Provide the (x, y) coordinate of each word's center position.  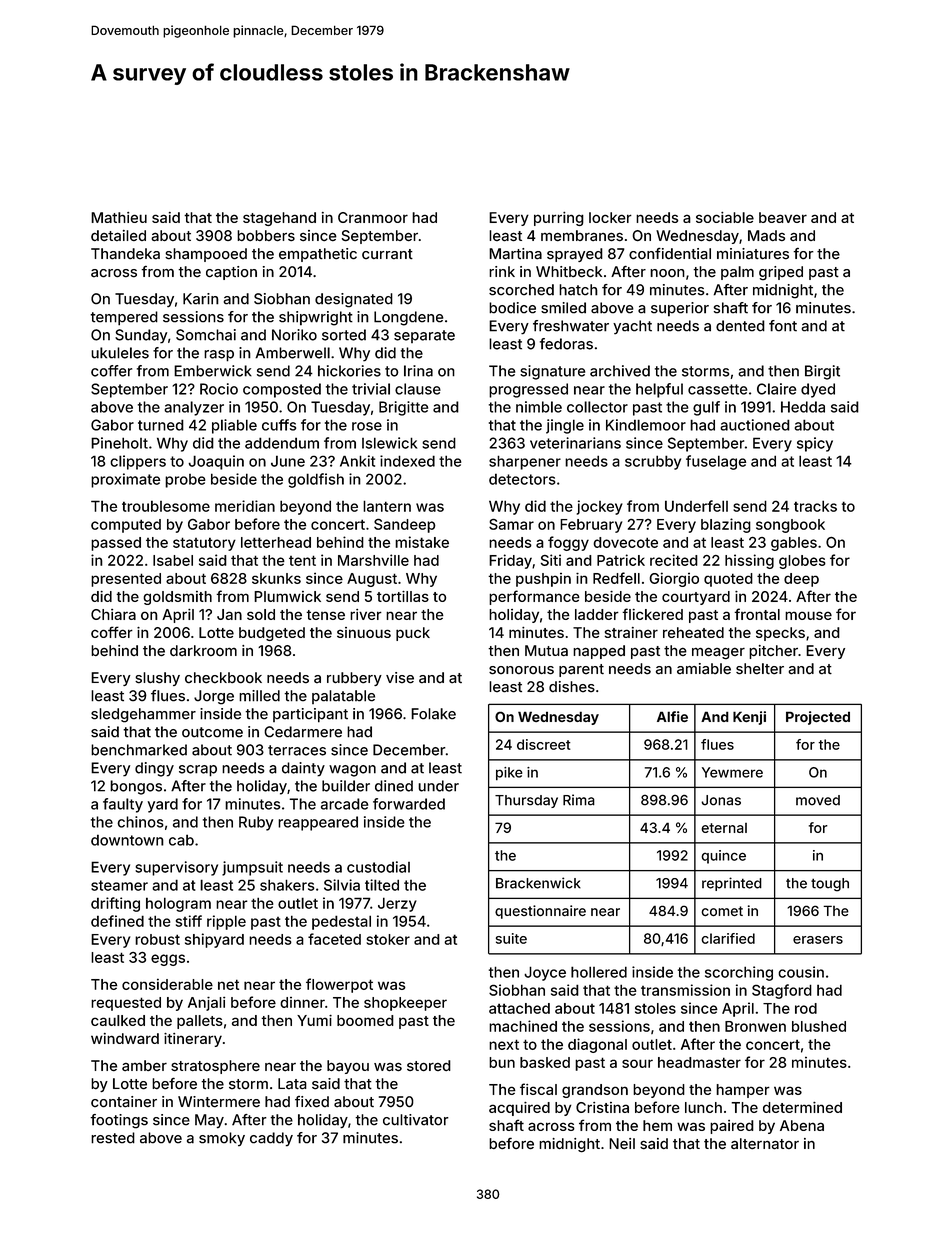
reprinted (732, 884)
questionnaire (540, 912)
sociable (725, 217)
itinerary (193, 1040)
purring (559, 219)
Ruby (256, 823)
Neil (622, 1143)
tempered (124, 318)
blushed (819, 1026)
